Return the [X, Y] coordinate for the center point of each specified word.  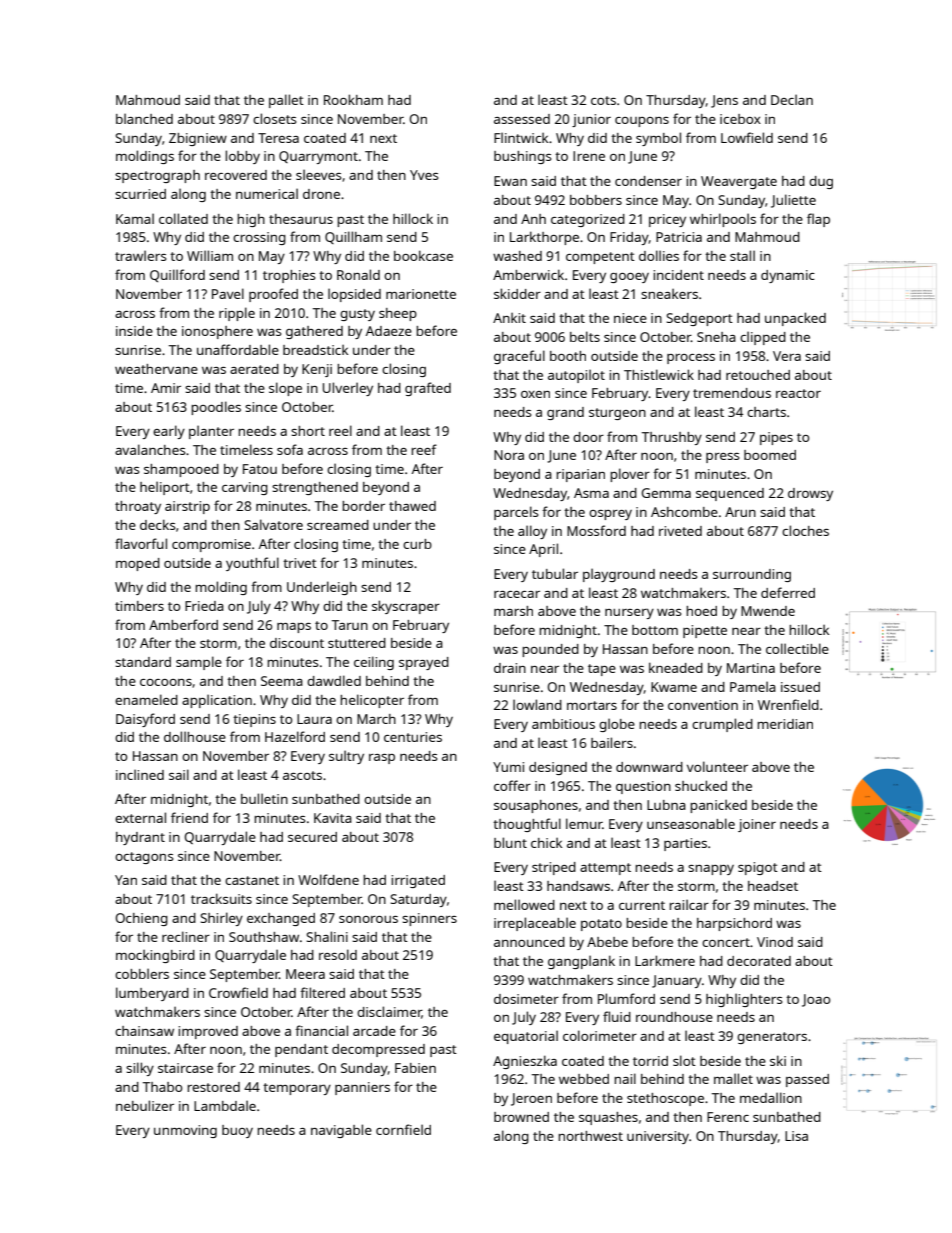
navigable [341, 1131]
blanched [144, 118]
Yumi [508, 767]
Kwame [674, 687]
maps [294, 628]
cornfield [403, 1129]
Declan [792, 99]
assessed [522, 119]
